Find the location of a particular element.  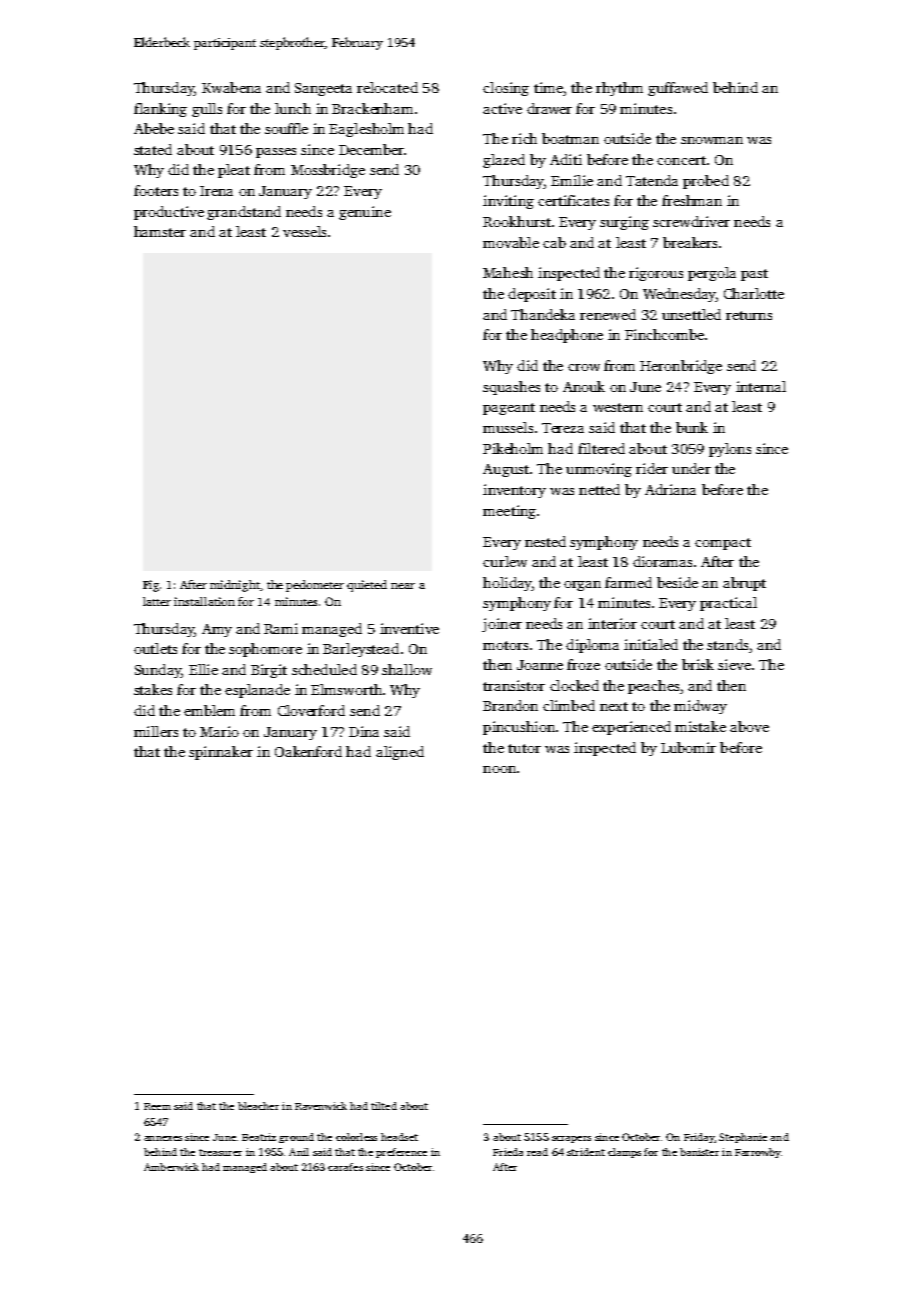

Fig is located at coordinates (151, 586).
